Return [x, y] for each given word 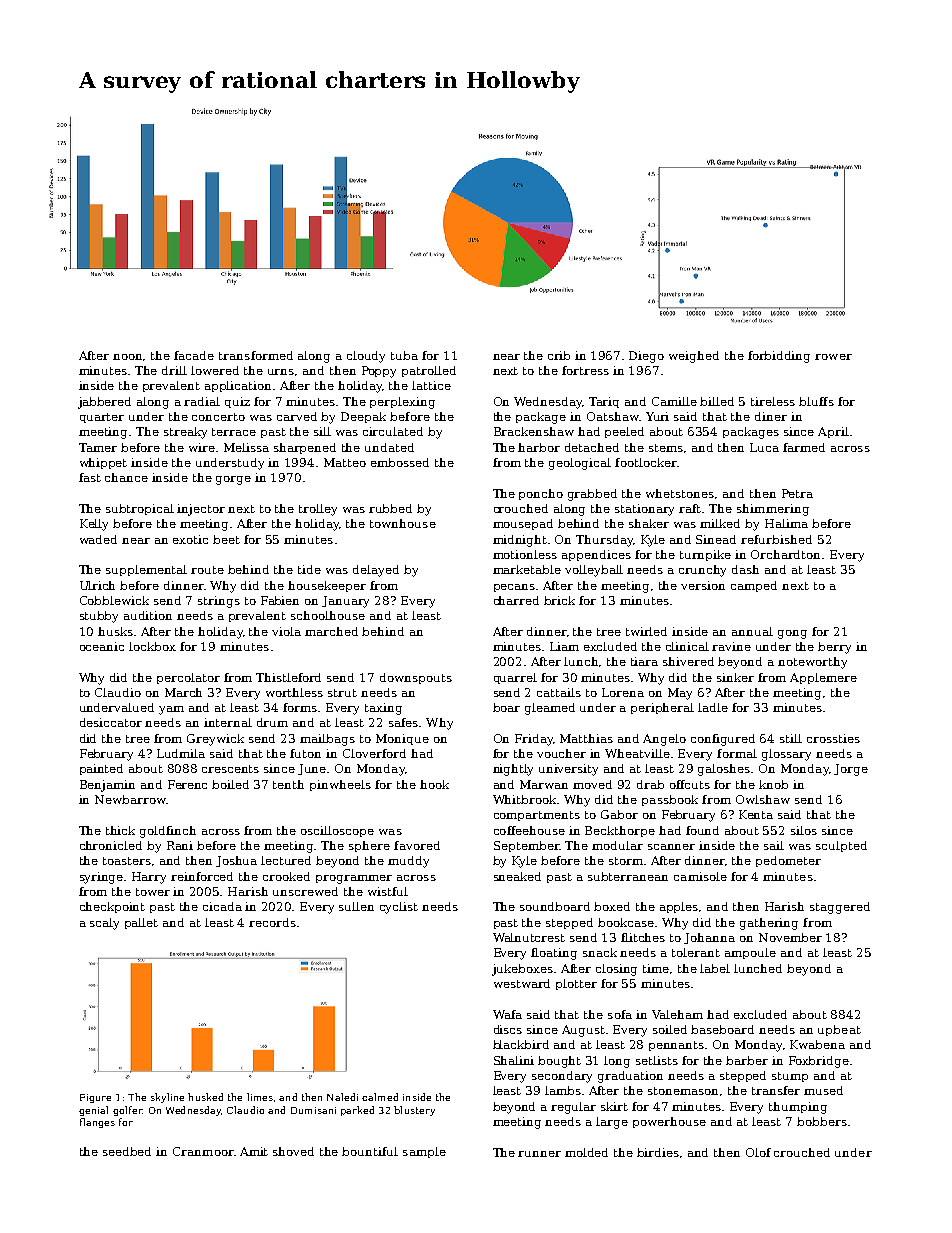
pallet [141, 923]
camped [754, 586]
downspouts [416, 678]
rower [833, 357]
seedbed [127, 1151]
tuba [404, 355]
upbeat [839, 1030]
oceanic [102, 646]
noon [128, 357]
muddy [408, 862]
